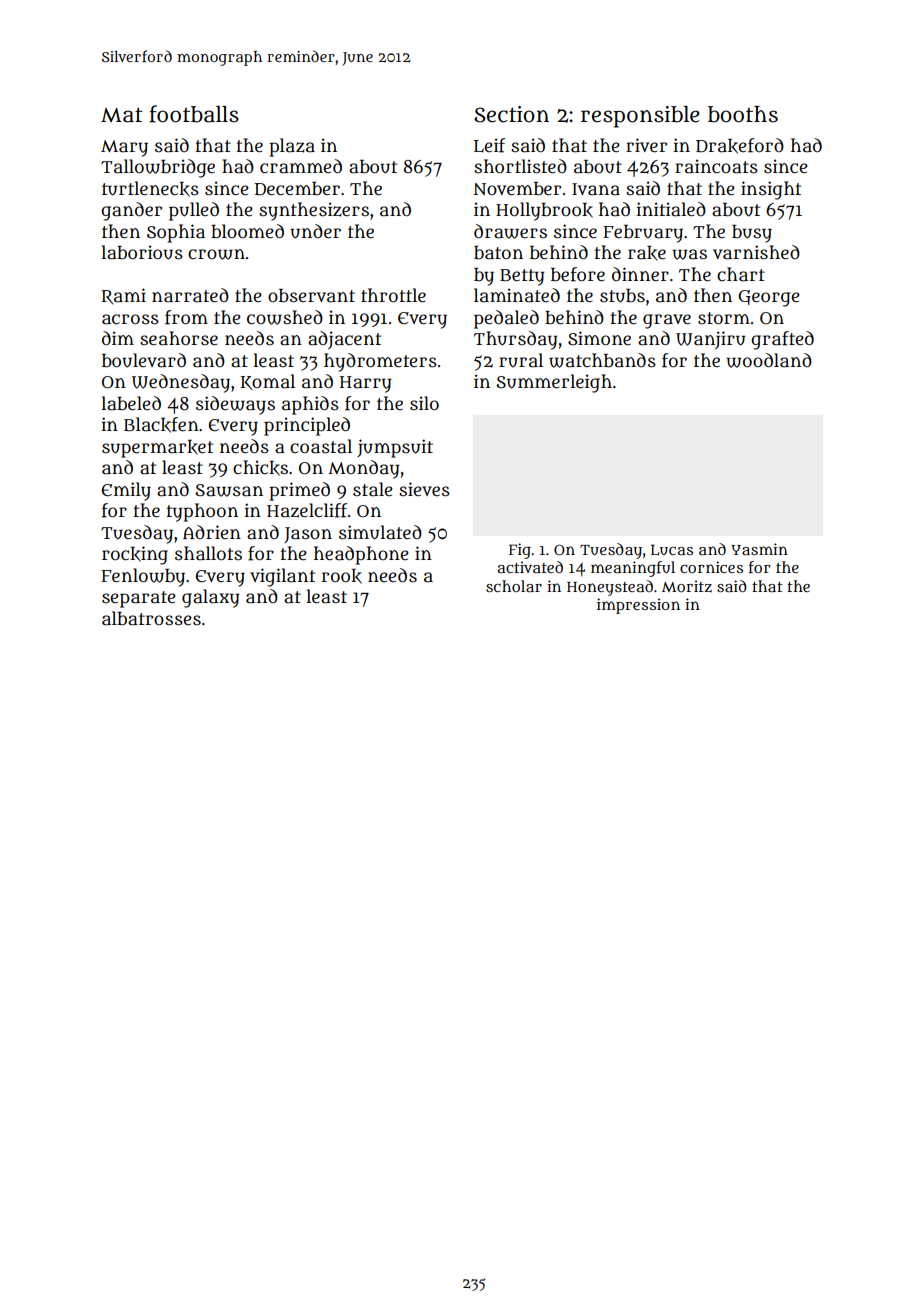 The image size is (924, 1308). Describe the element at coordinates (143, 577) in the screenshot. I see `Fenlowby` at that location.
